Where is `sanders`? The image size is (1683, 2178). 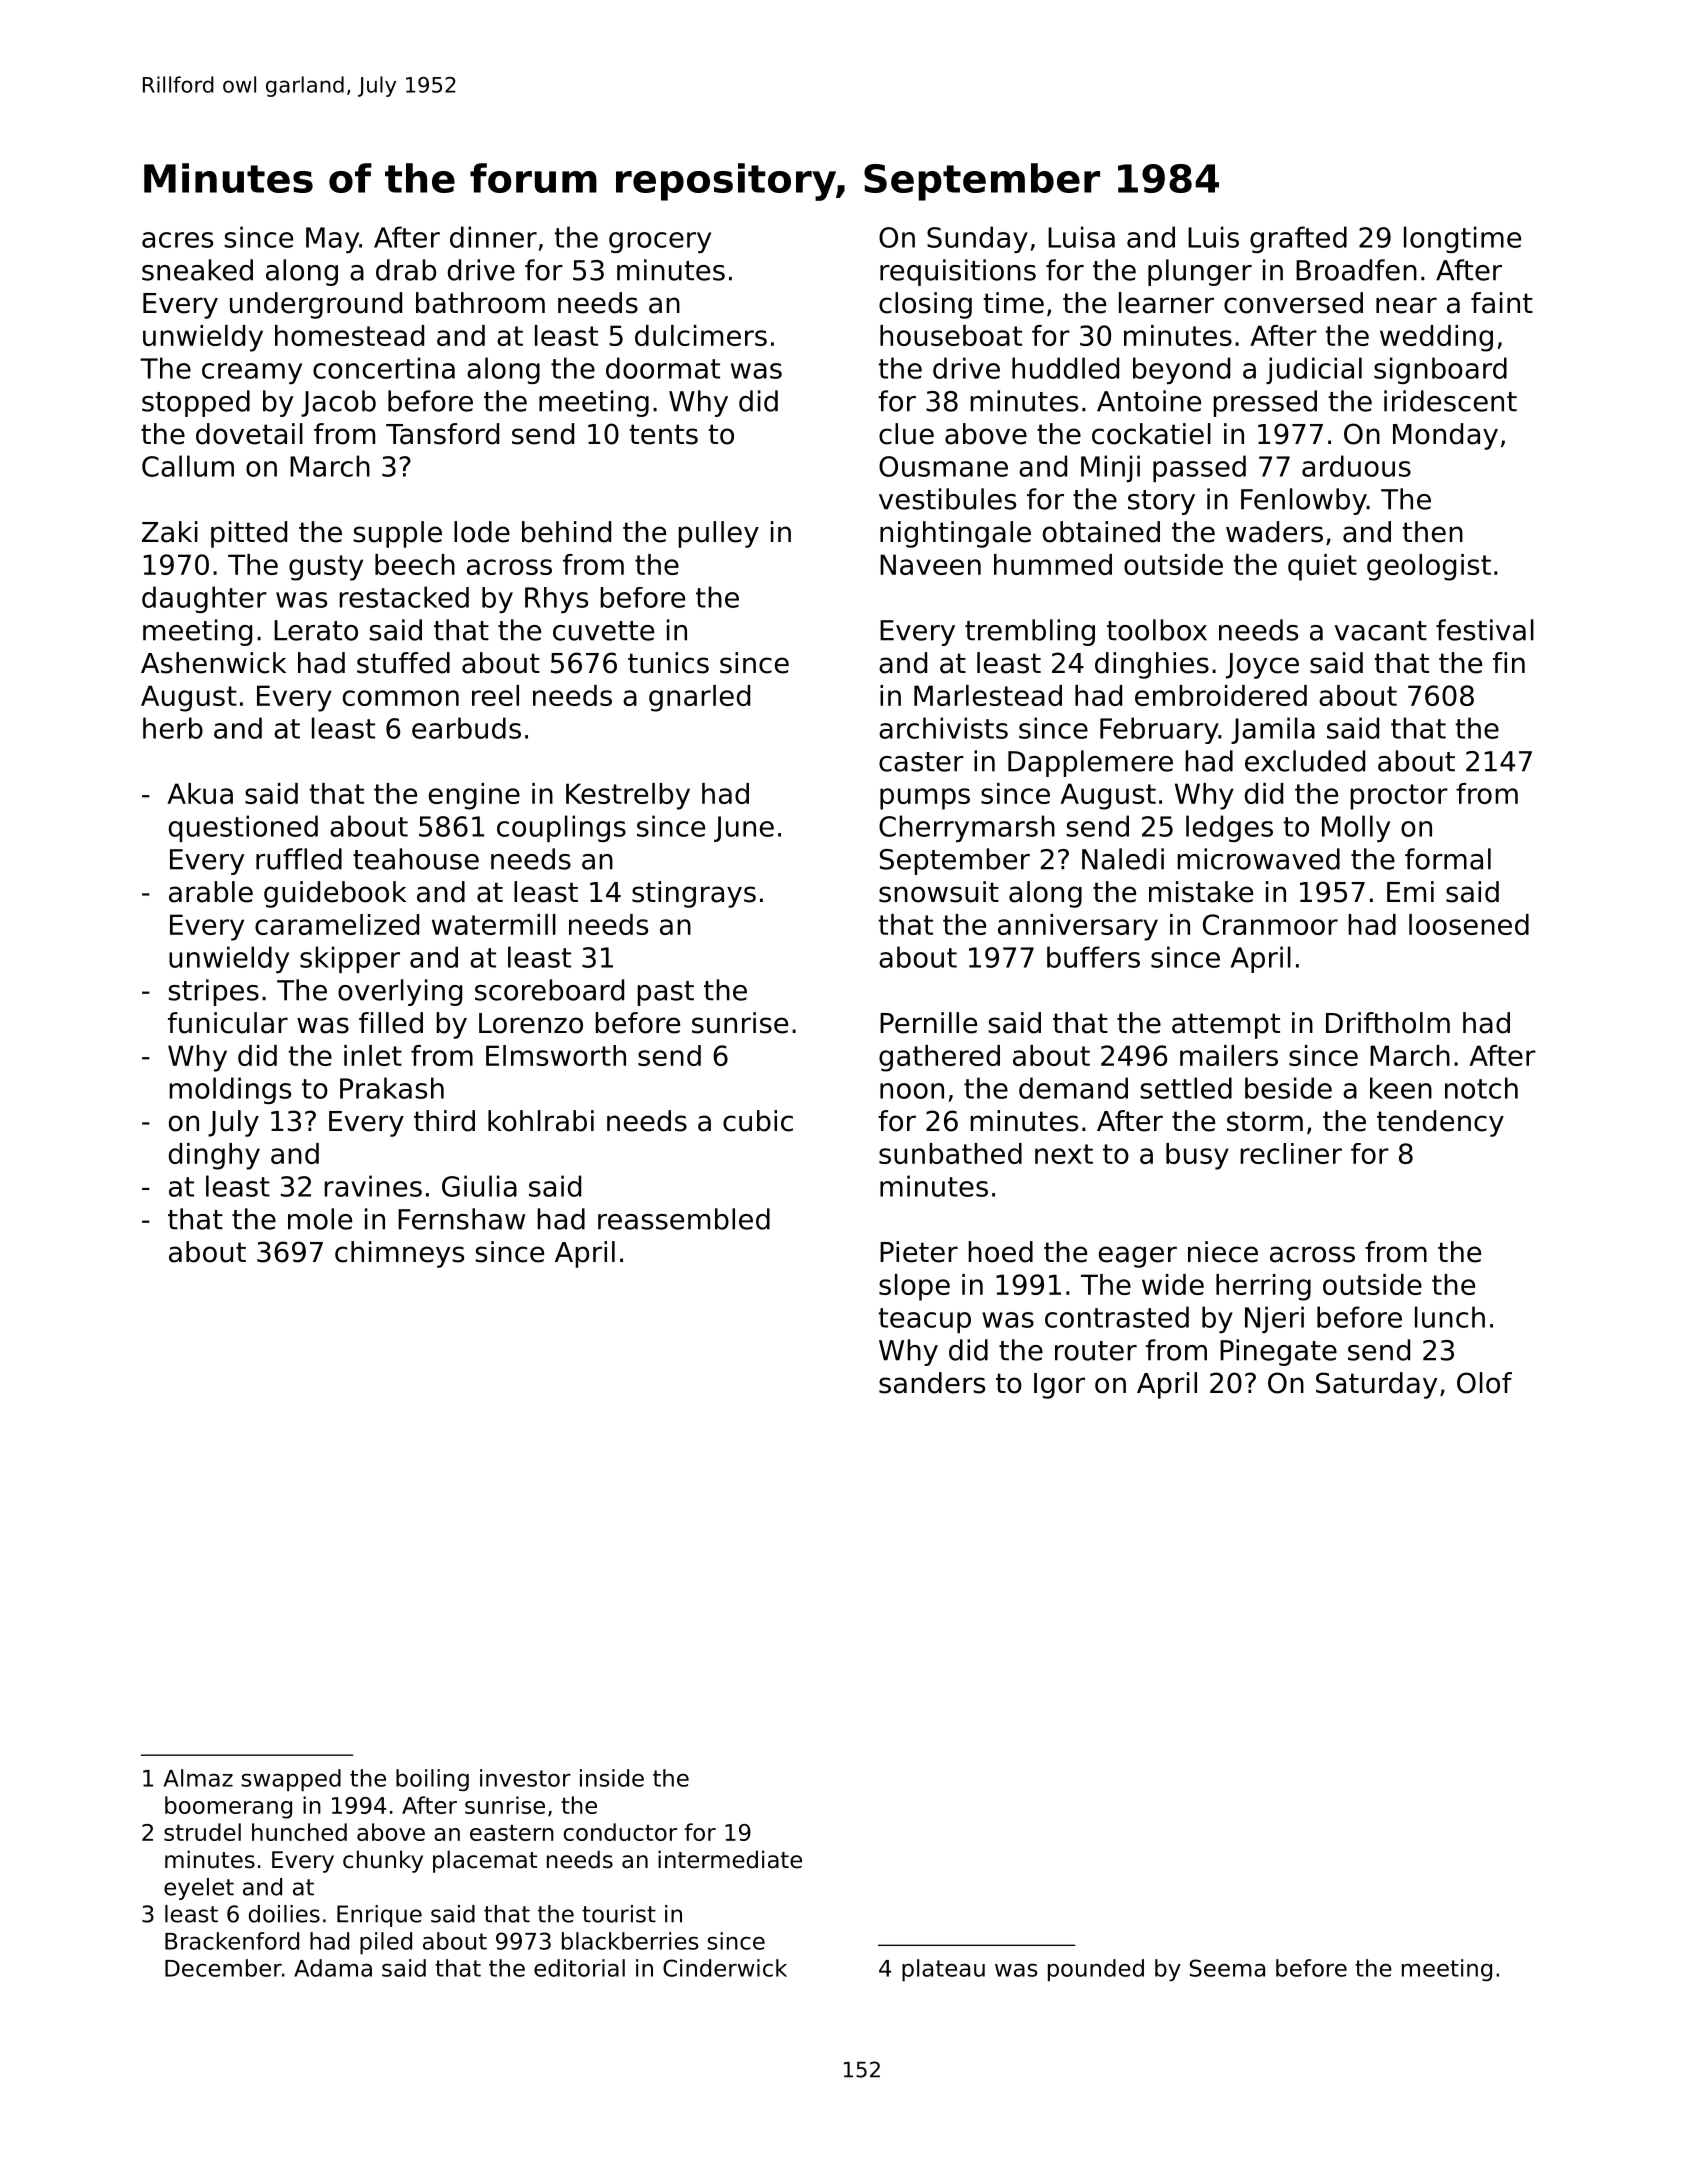 sanders is located at coordinates (932, 1383).
